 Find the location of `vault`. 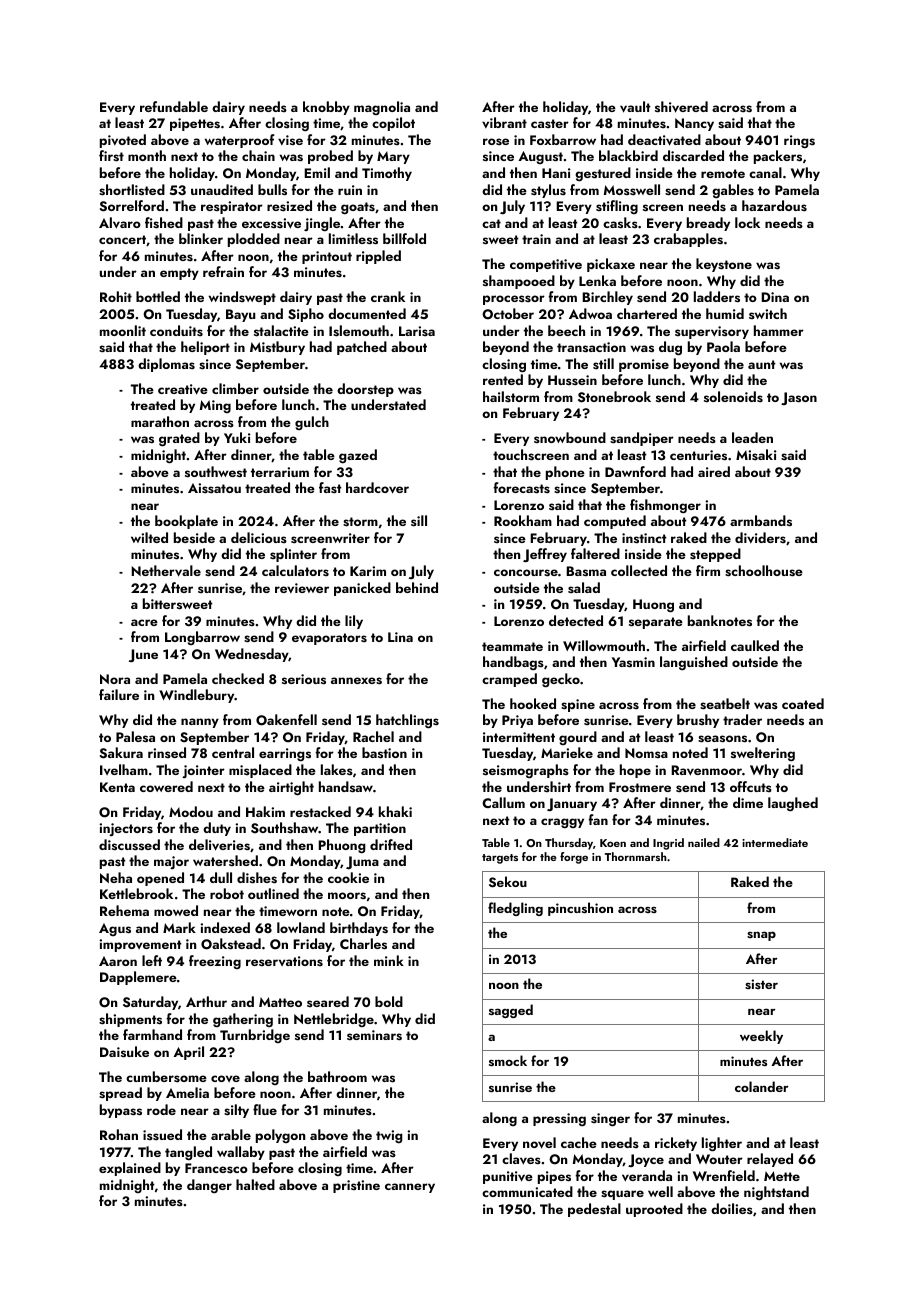

vault is located at coordinates (635, 107).
